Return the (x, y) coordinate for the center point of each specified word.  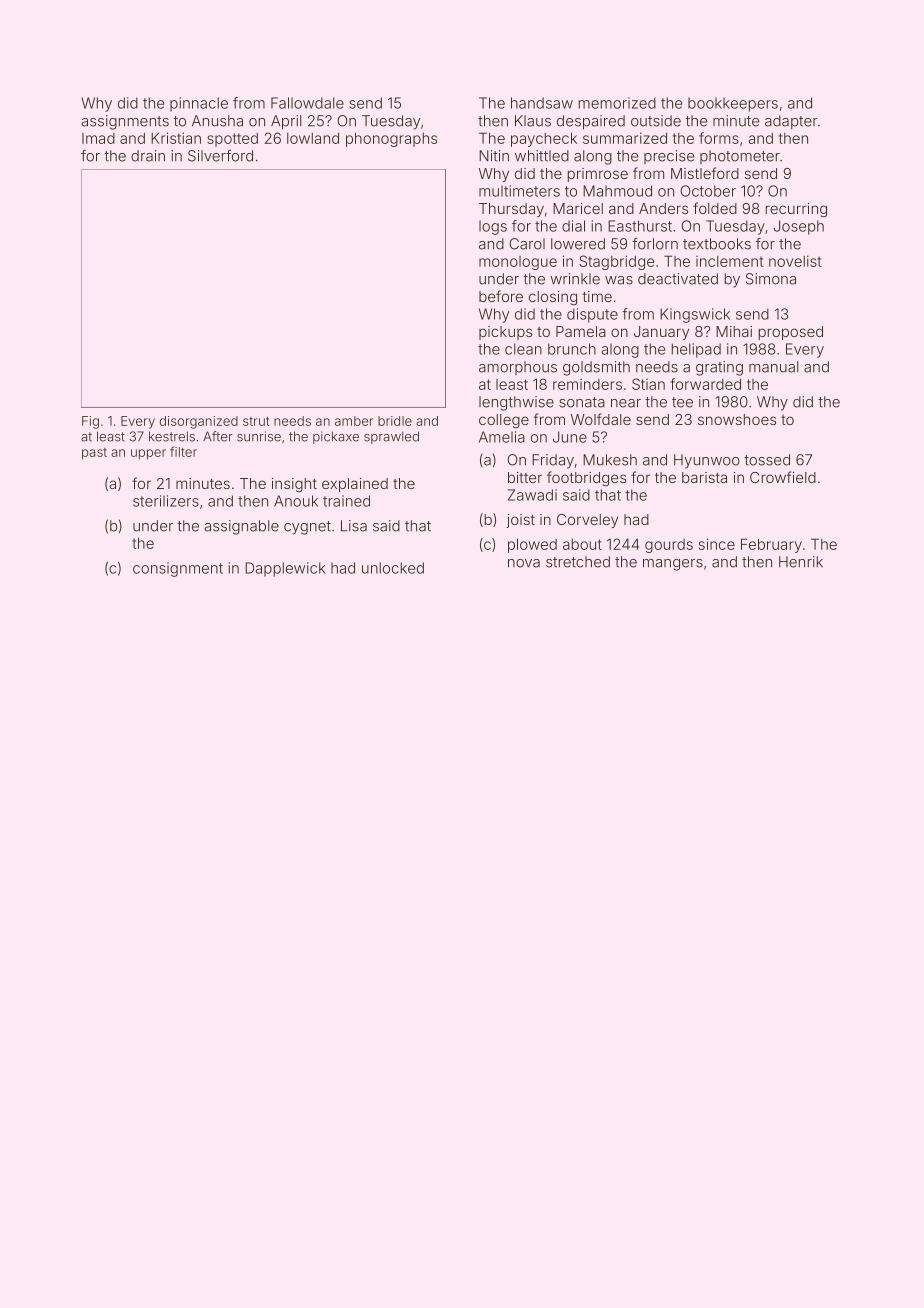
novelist (795, 261)
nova (524, 563)
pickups (505, 333)
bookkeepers (733, 104)
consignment (178, 569)
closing (553, 298)
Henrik (801, 562)
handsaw (542, 103)
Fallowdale (307, 103)
